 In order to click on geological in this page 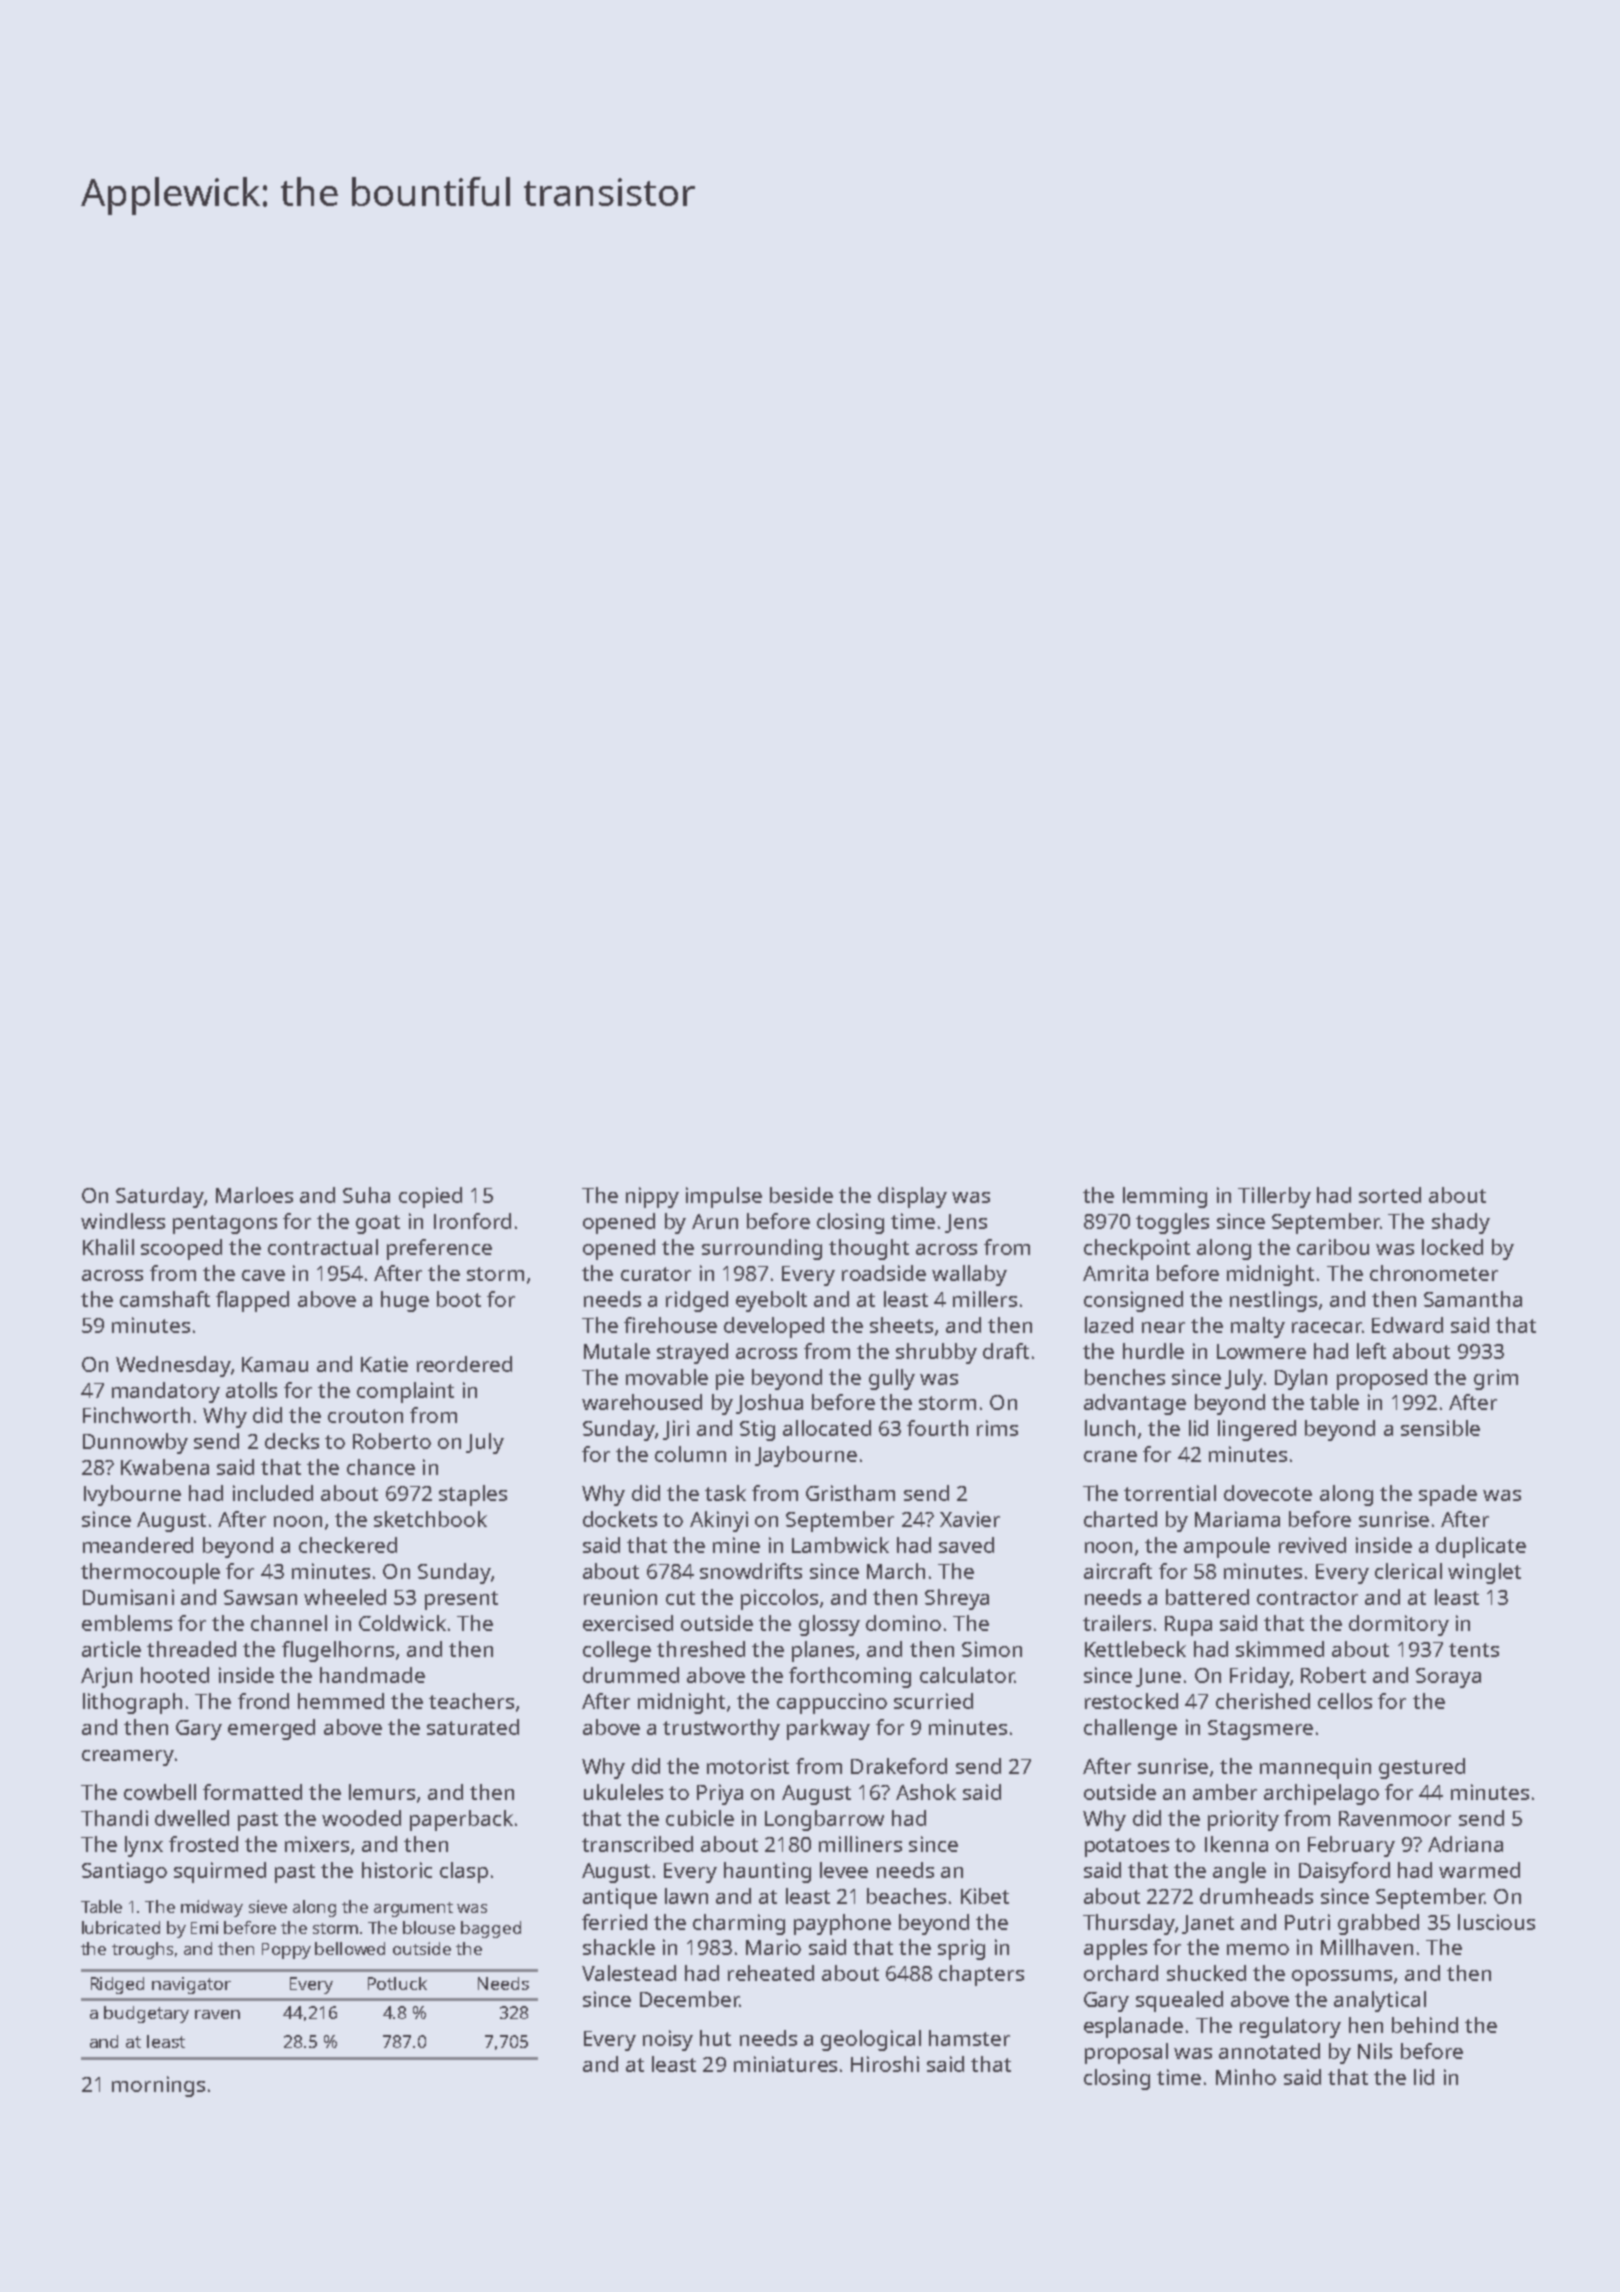, I will do `click(871, 2040)`.
